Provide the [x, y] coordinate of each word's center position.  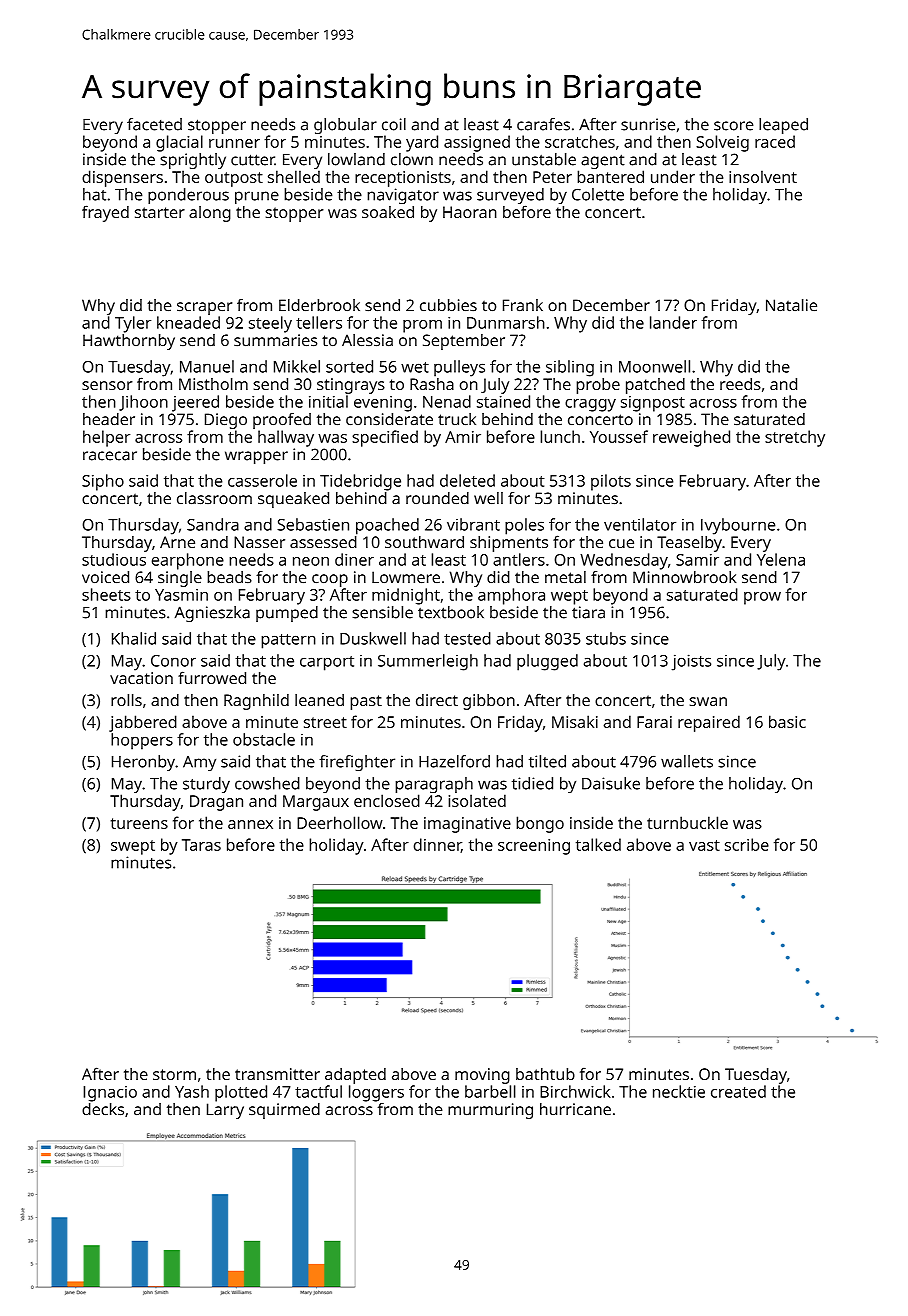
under [673, 176]
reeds [740, 384]
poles [524, 526]
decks [103, 1109]
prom [422, 326]
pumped [287, 614]
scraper [204, 308]
